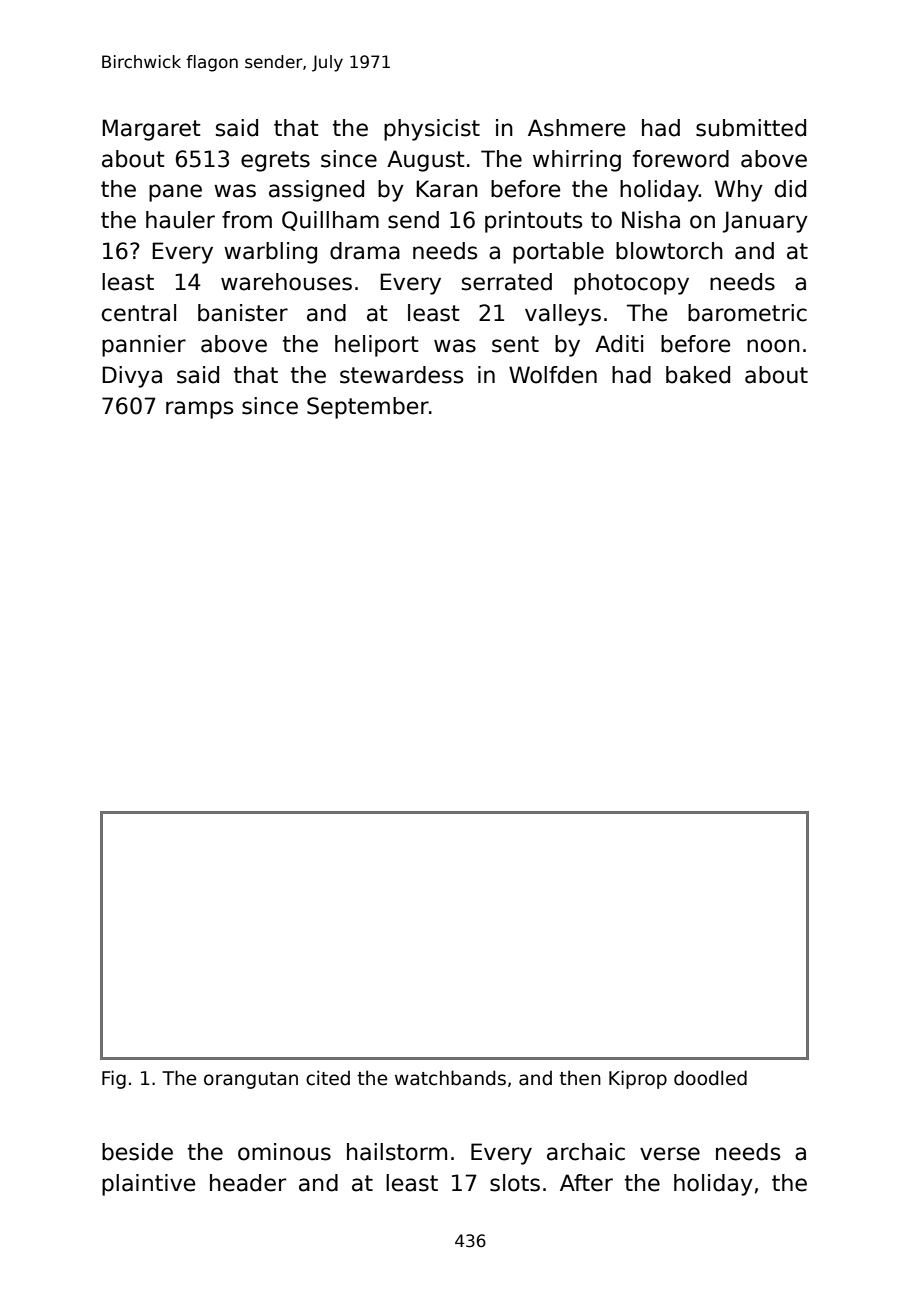 Image resolution: width=909 pixels, height=1290 pixels. What do you see at coordinates (432, 130) in the page?
I see `physicist` at bounding box center [432, 130].
